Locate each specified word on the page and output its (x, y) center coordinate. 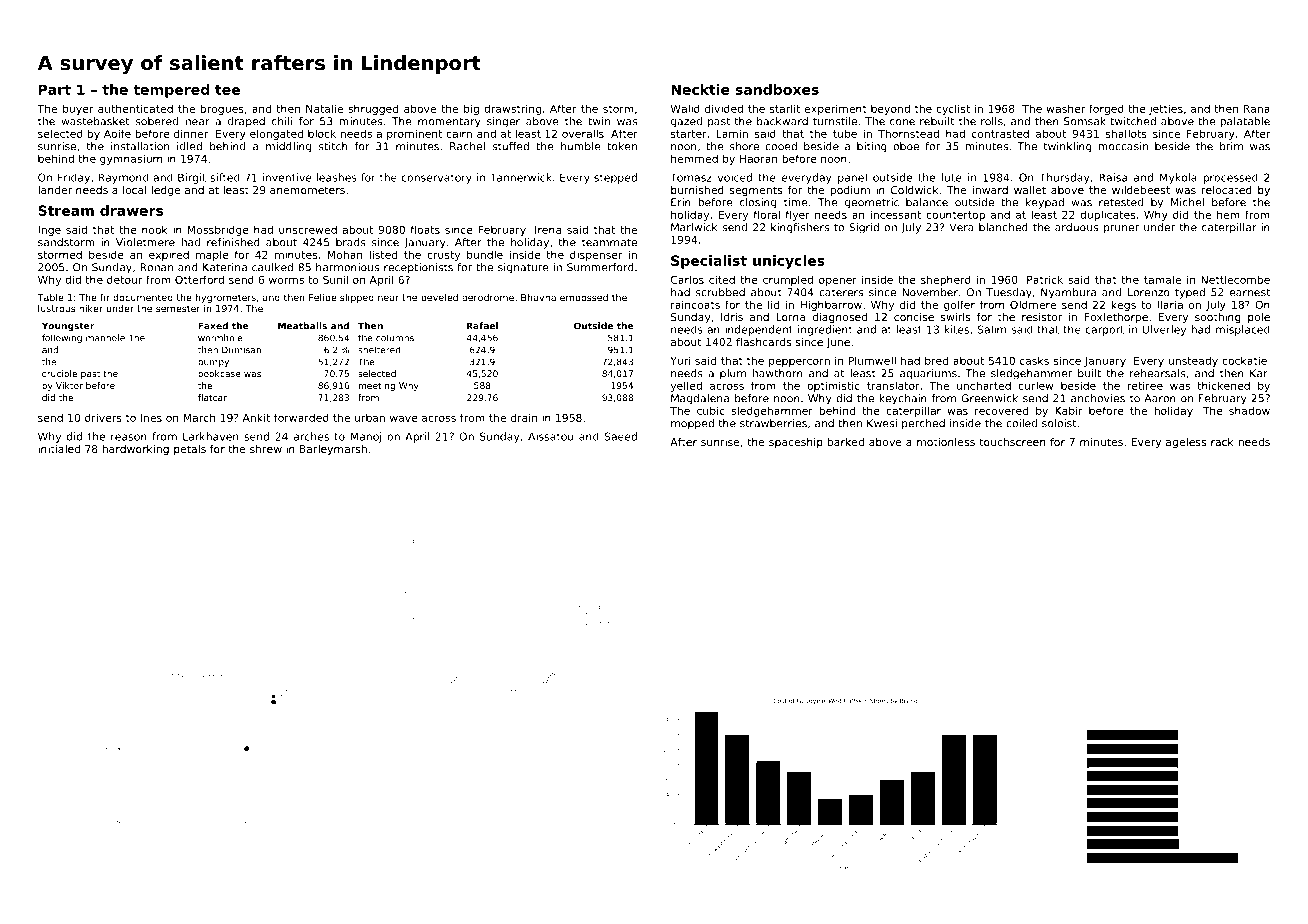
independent (759, 330)
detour (125, 279)
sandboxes (777, 89)
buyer (78, 109)
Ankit (256, 417)
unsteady (1193, 361)
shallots (1126, 133)
